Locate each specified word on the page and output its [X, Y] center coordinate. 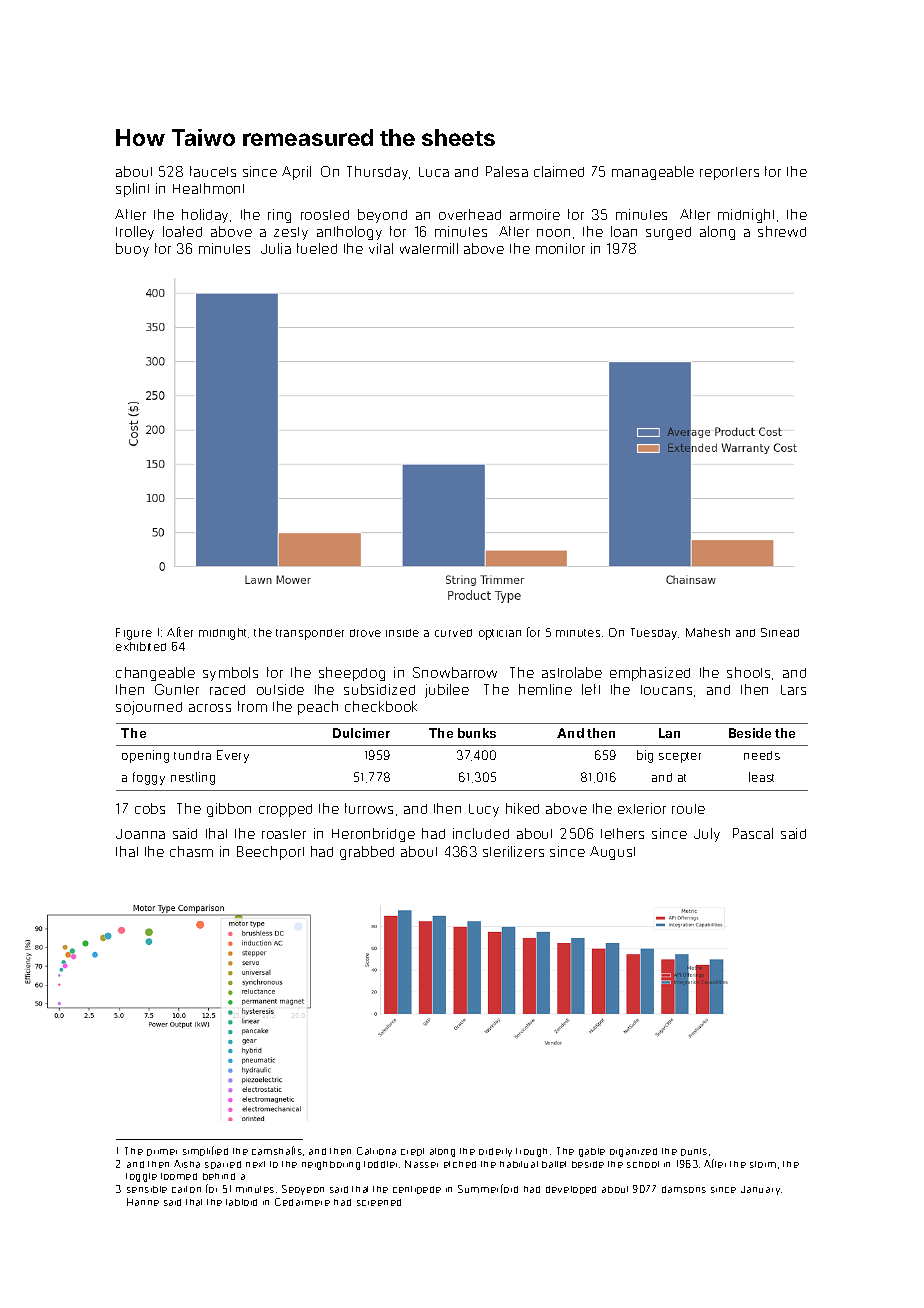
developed [571, 1190]
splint [132, 190]
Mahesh [708, 632]
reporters [729, 173]
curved [453, 633]
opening [145, 756]
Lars [793, 690]
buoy [132, 250]
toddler [380, 1164]
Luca [434, 172]
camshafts [277, 1150]
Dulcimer [361, 733]
